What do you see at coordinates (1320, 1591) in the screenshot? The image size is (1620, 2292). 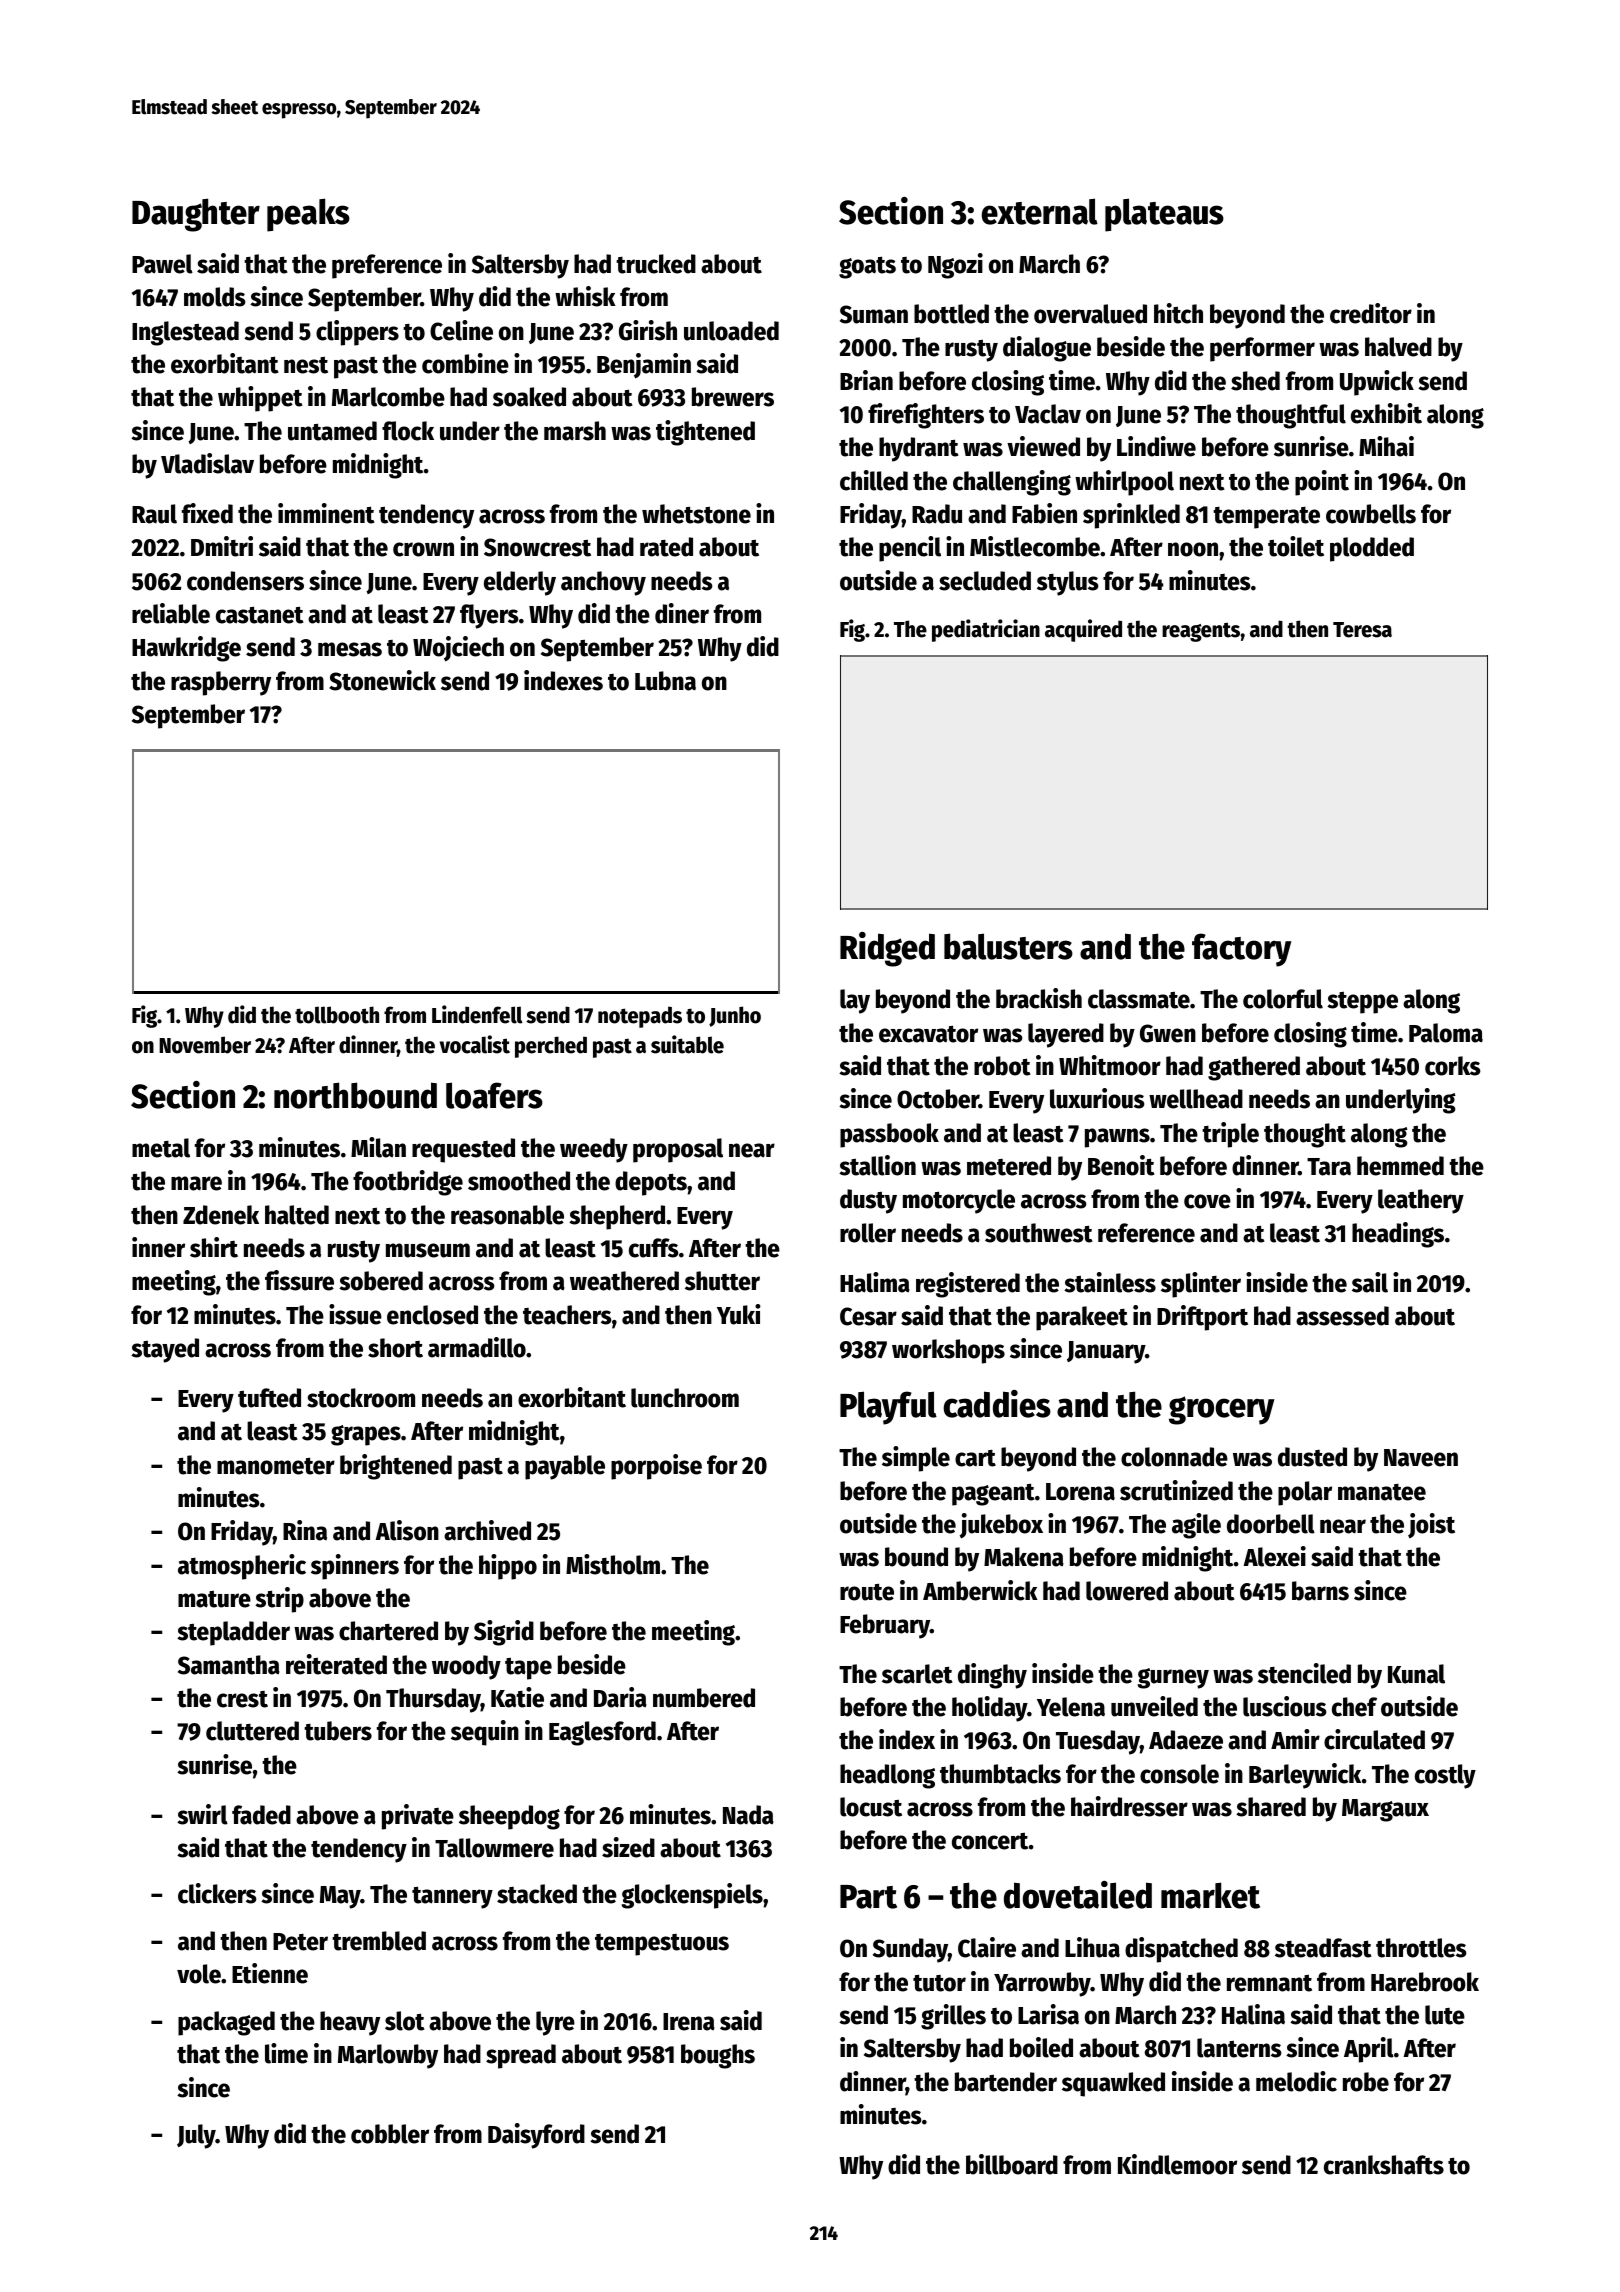 I see `barns` at bounding box center [1320, 1591].
